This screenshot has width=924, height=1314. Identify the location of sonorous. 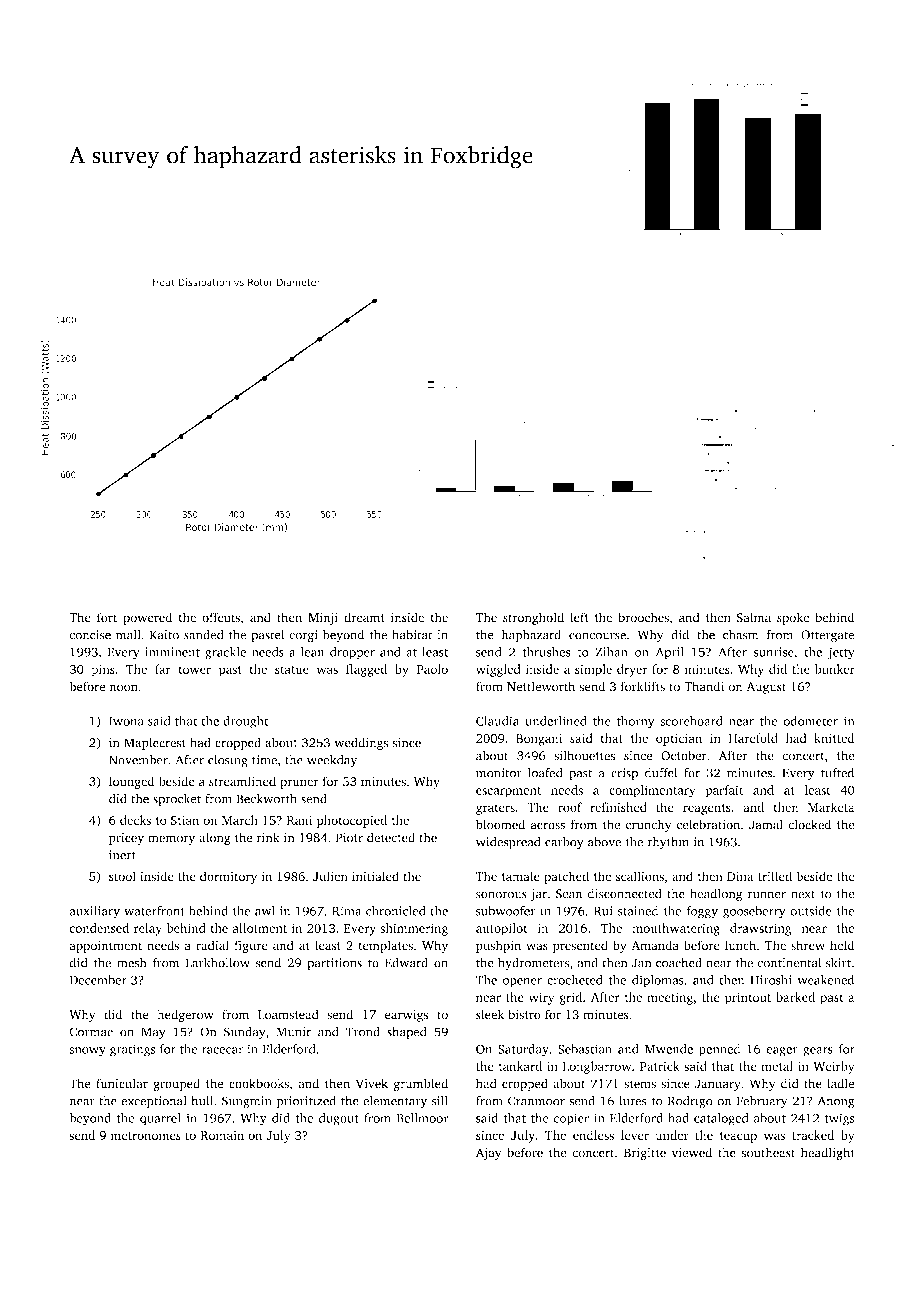
(501, 895).
